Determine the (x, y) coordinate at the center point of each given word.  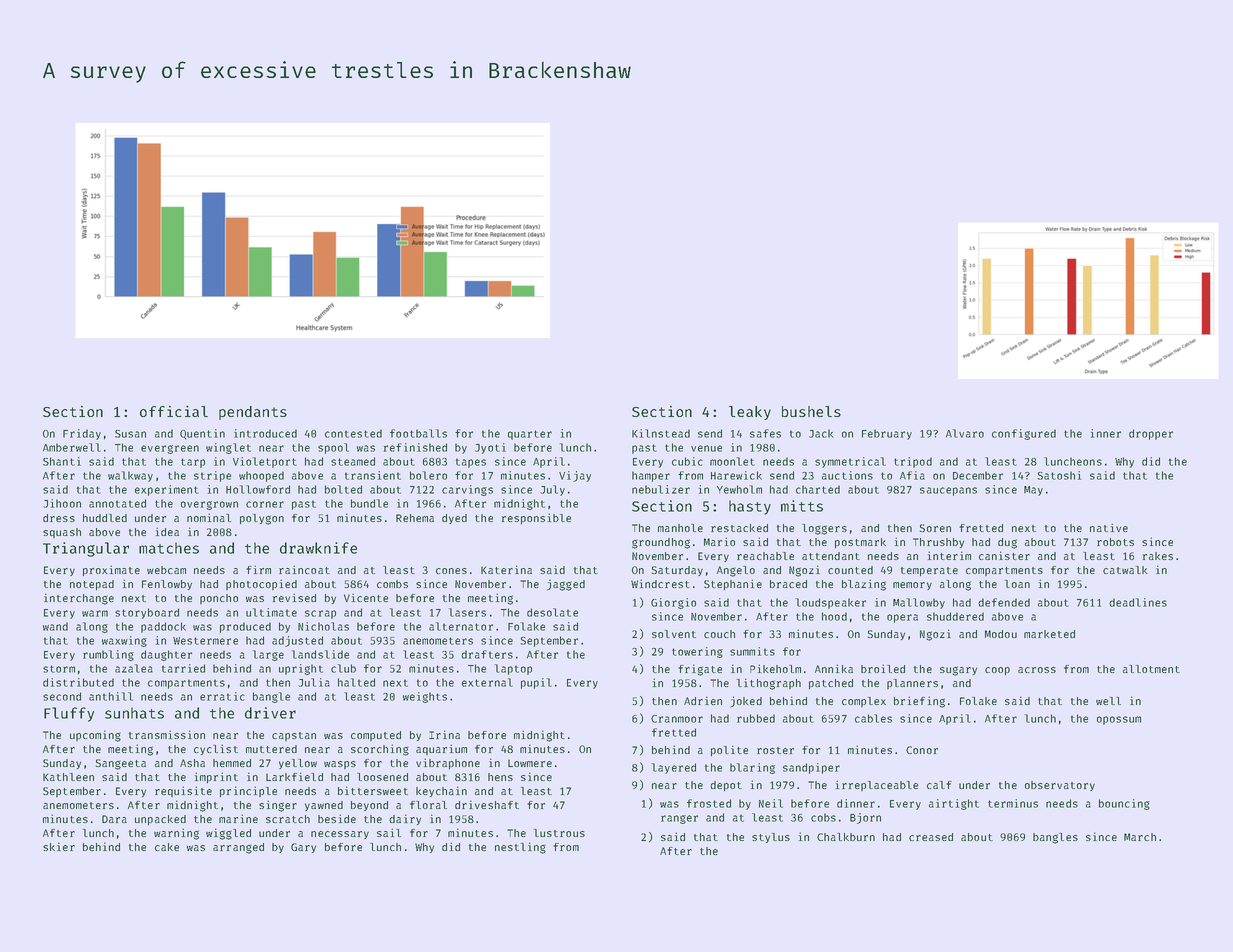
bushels (811, 411)
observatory (1060, 786)
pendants (253, 413)
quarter (530, 435)
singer (278, 806)
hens (500, 777)
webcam (166, 570)
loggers (824, 529)
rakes (1158, 556)
